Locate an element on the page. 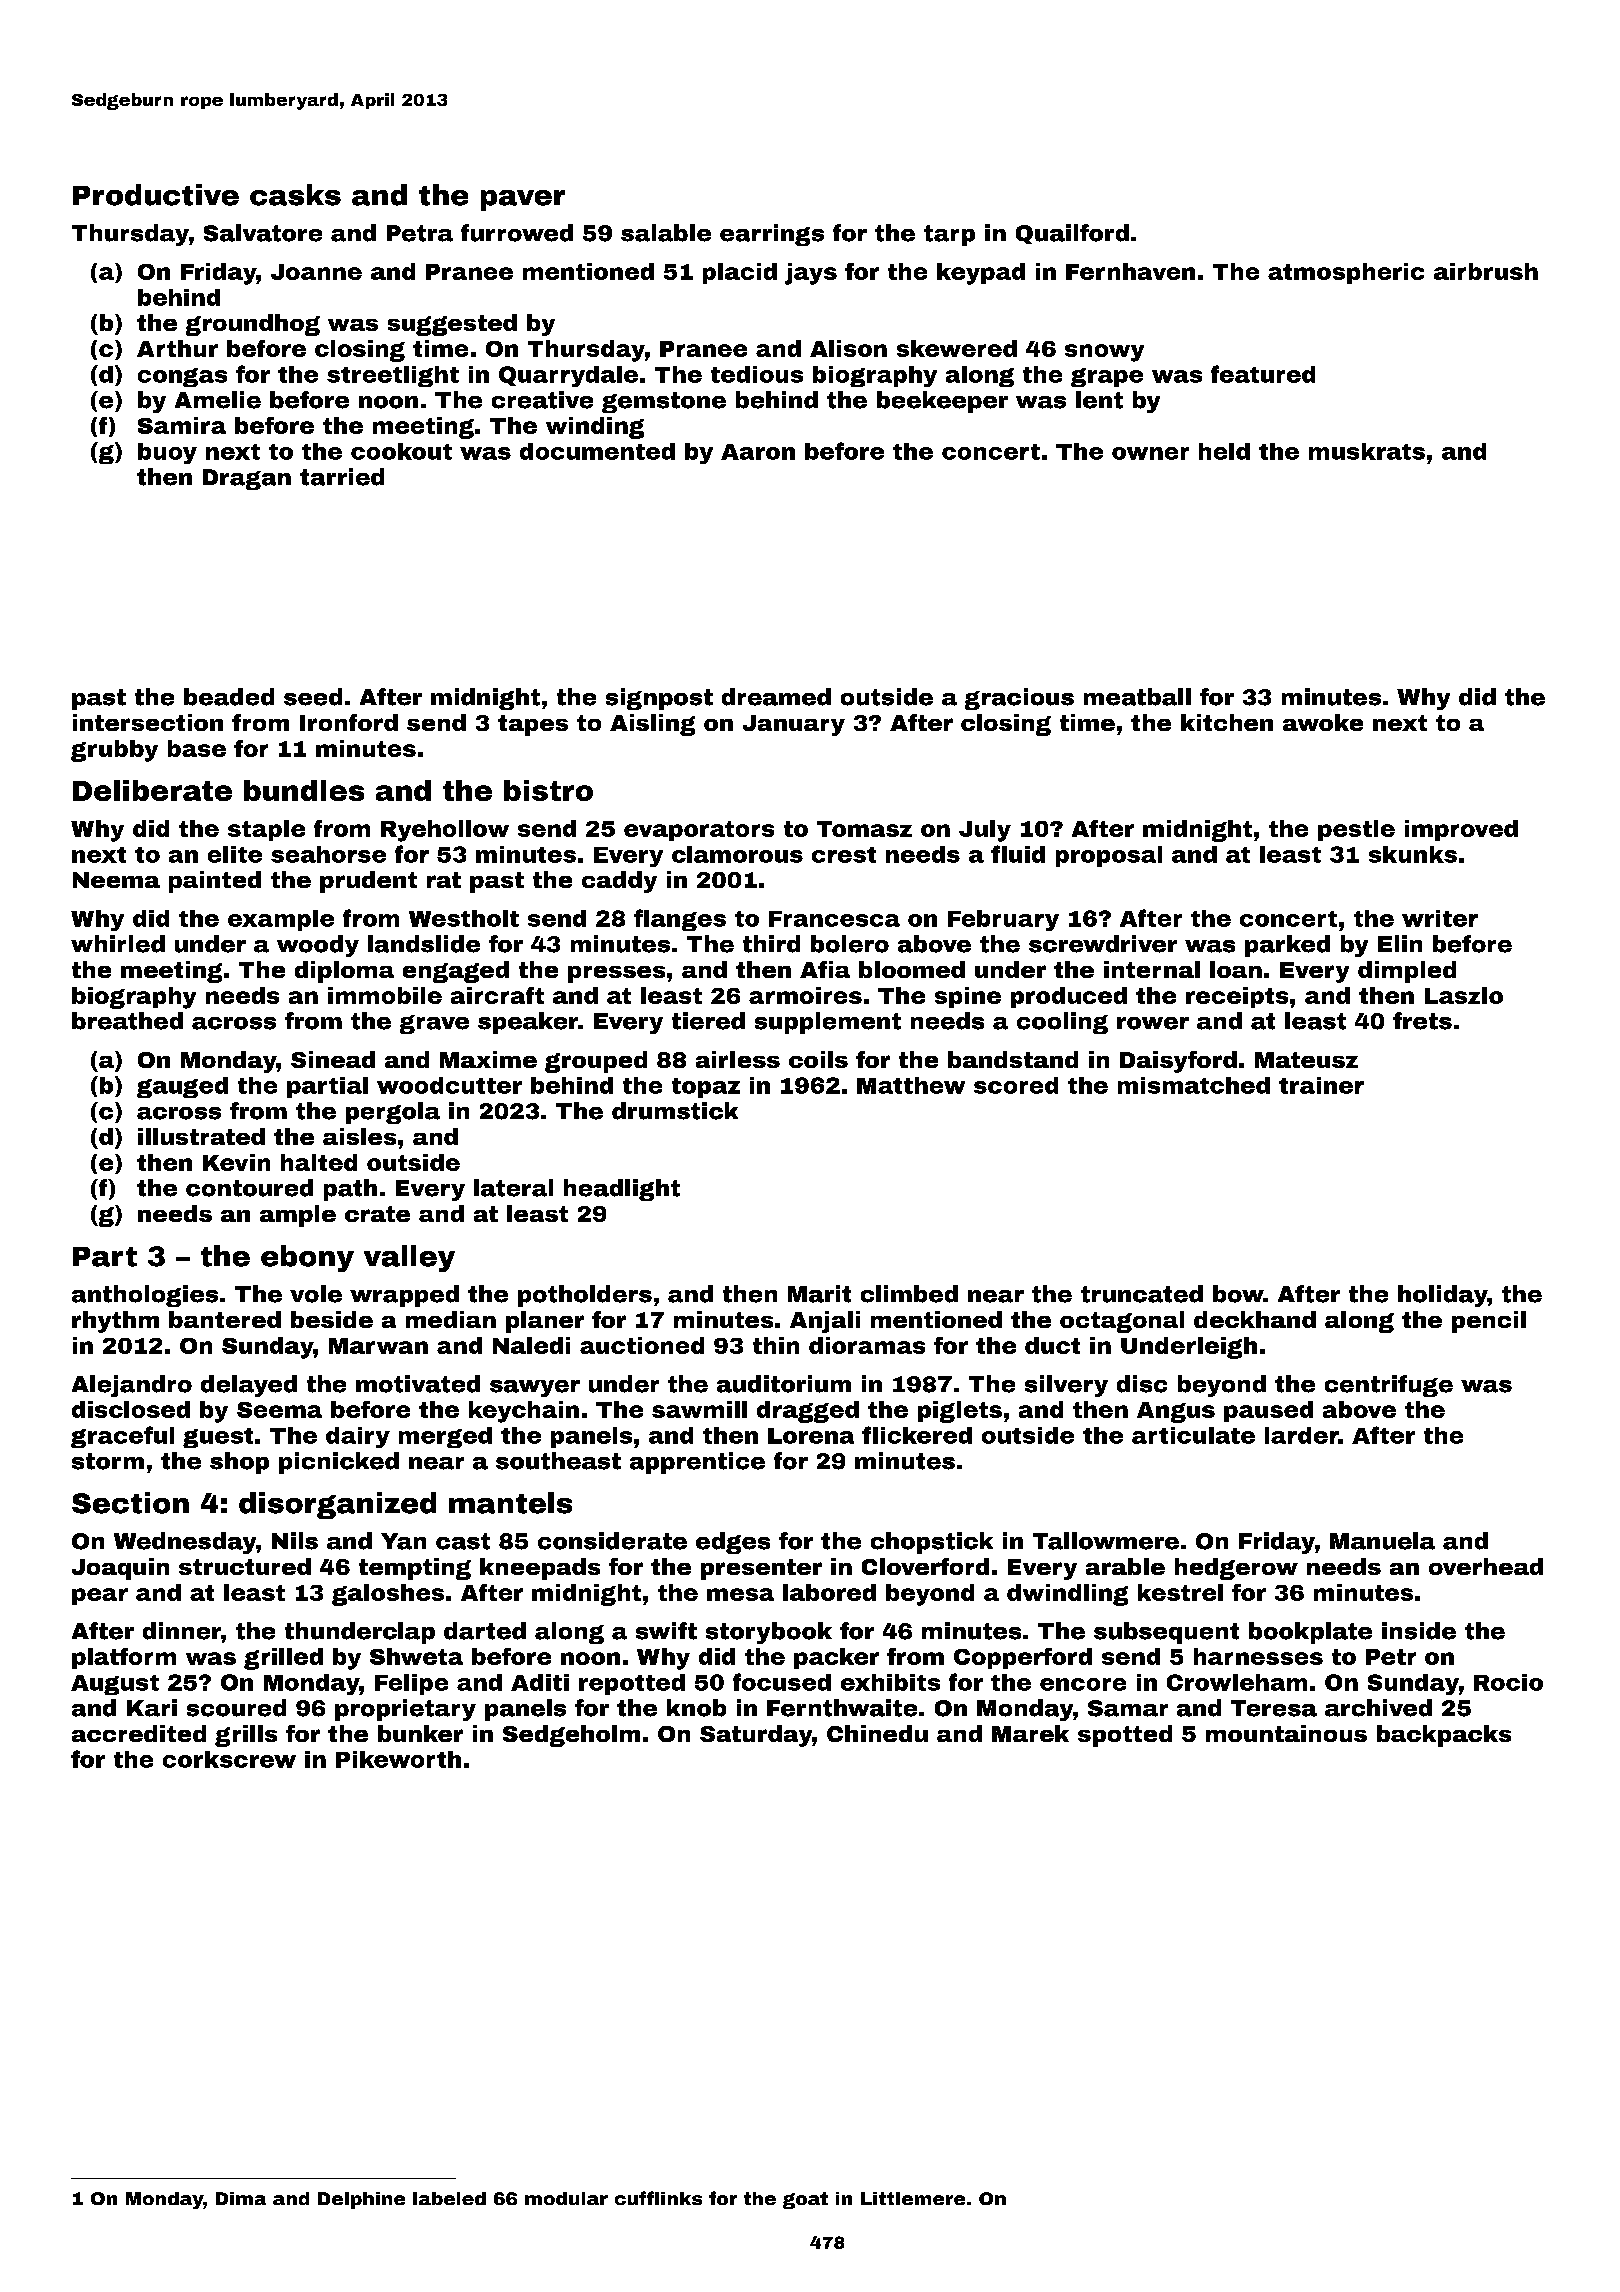  casks is located at coordinates (295, 195).
